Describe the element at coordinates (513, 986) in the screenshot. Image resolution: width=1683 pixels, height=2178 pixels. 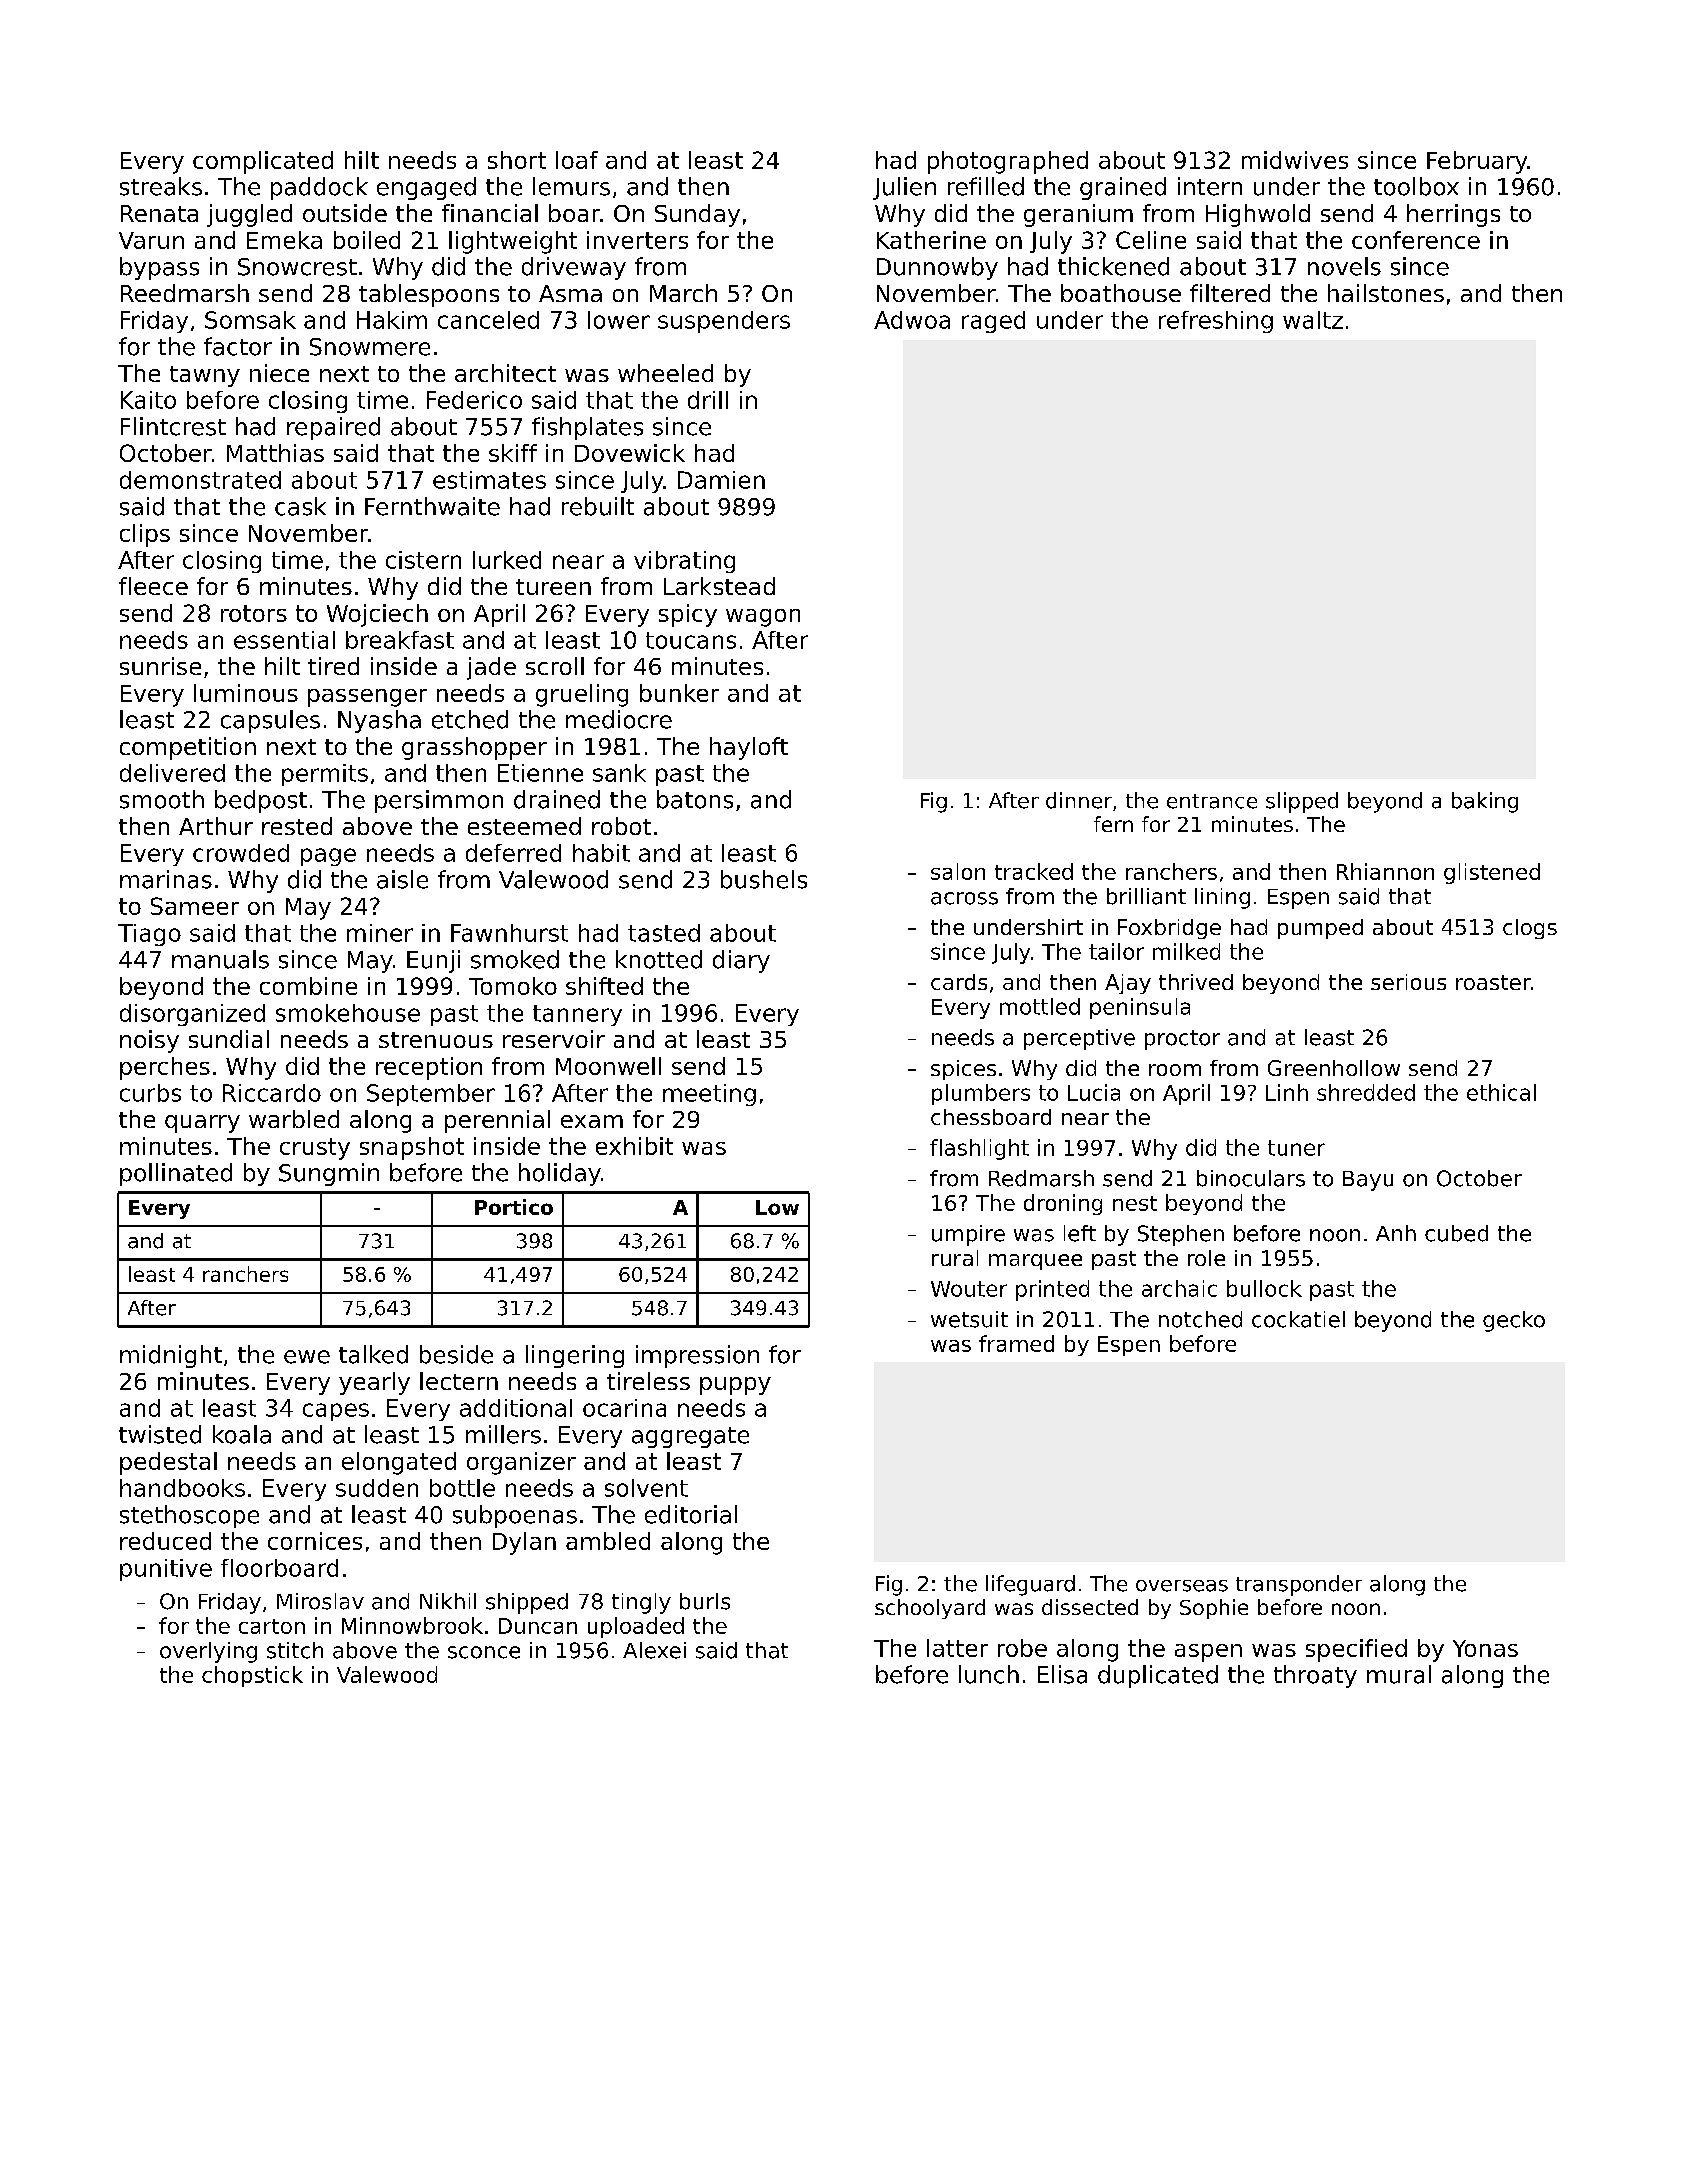
I see `Tomoko` at that location.
